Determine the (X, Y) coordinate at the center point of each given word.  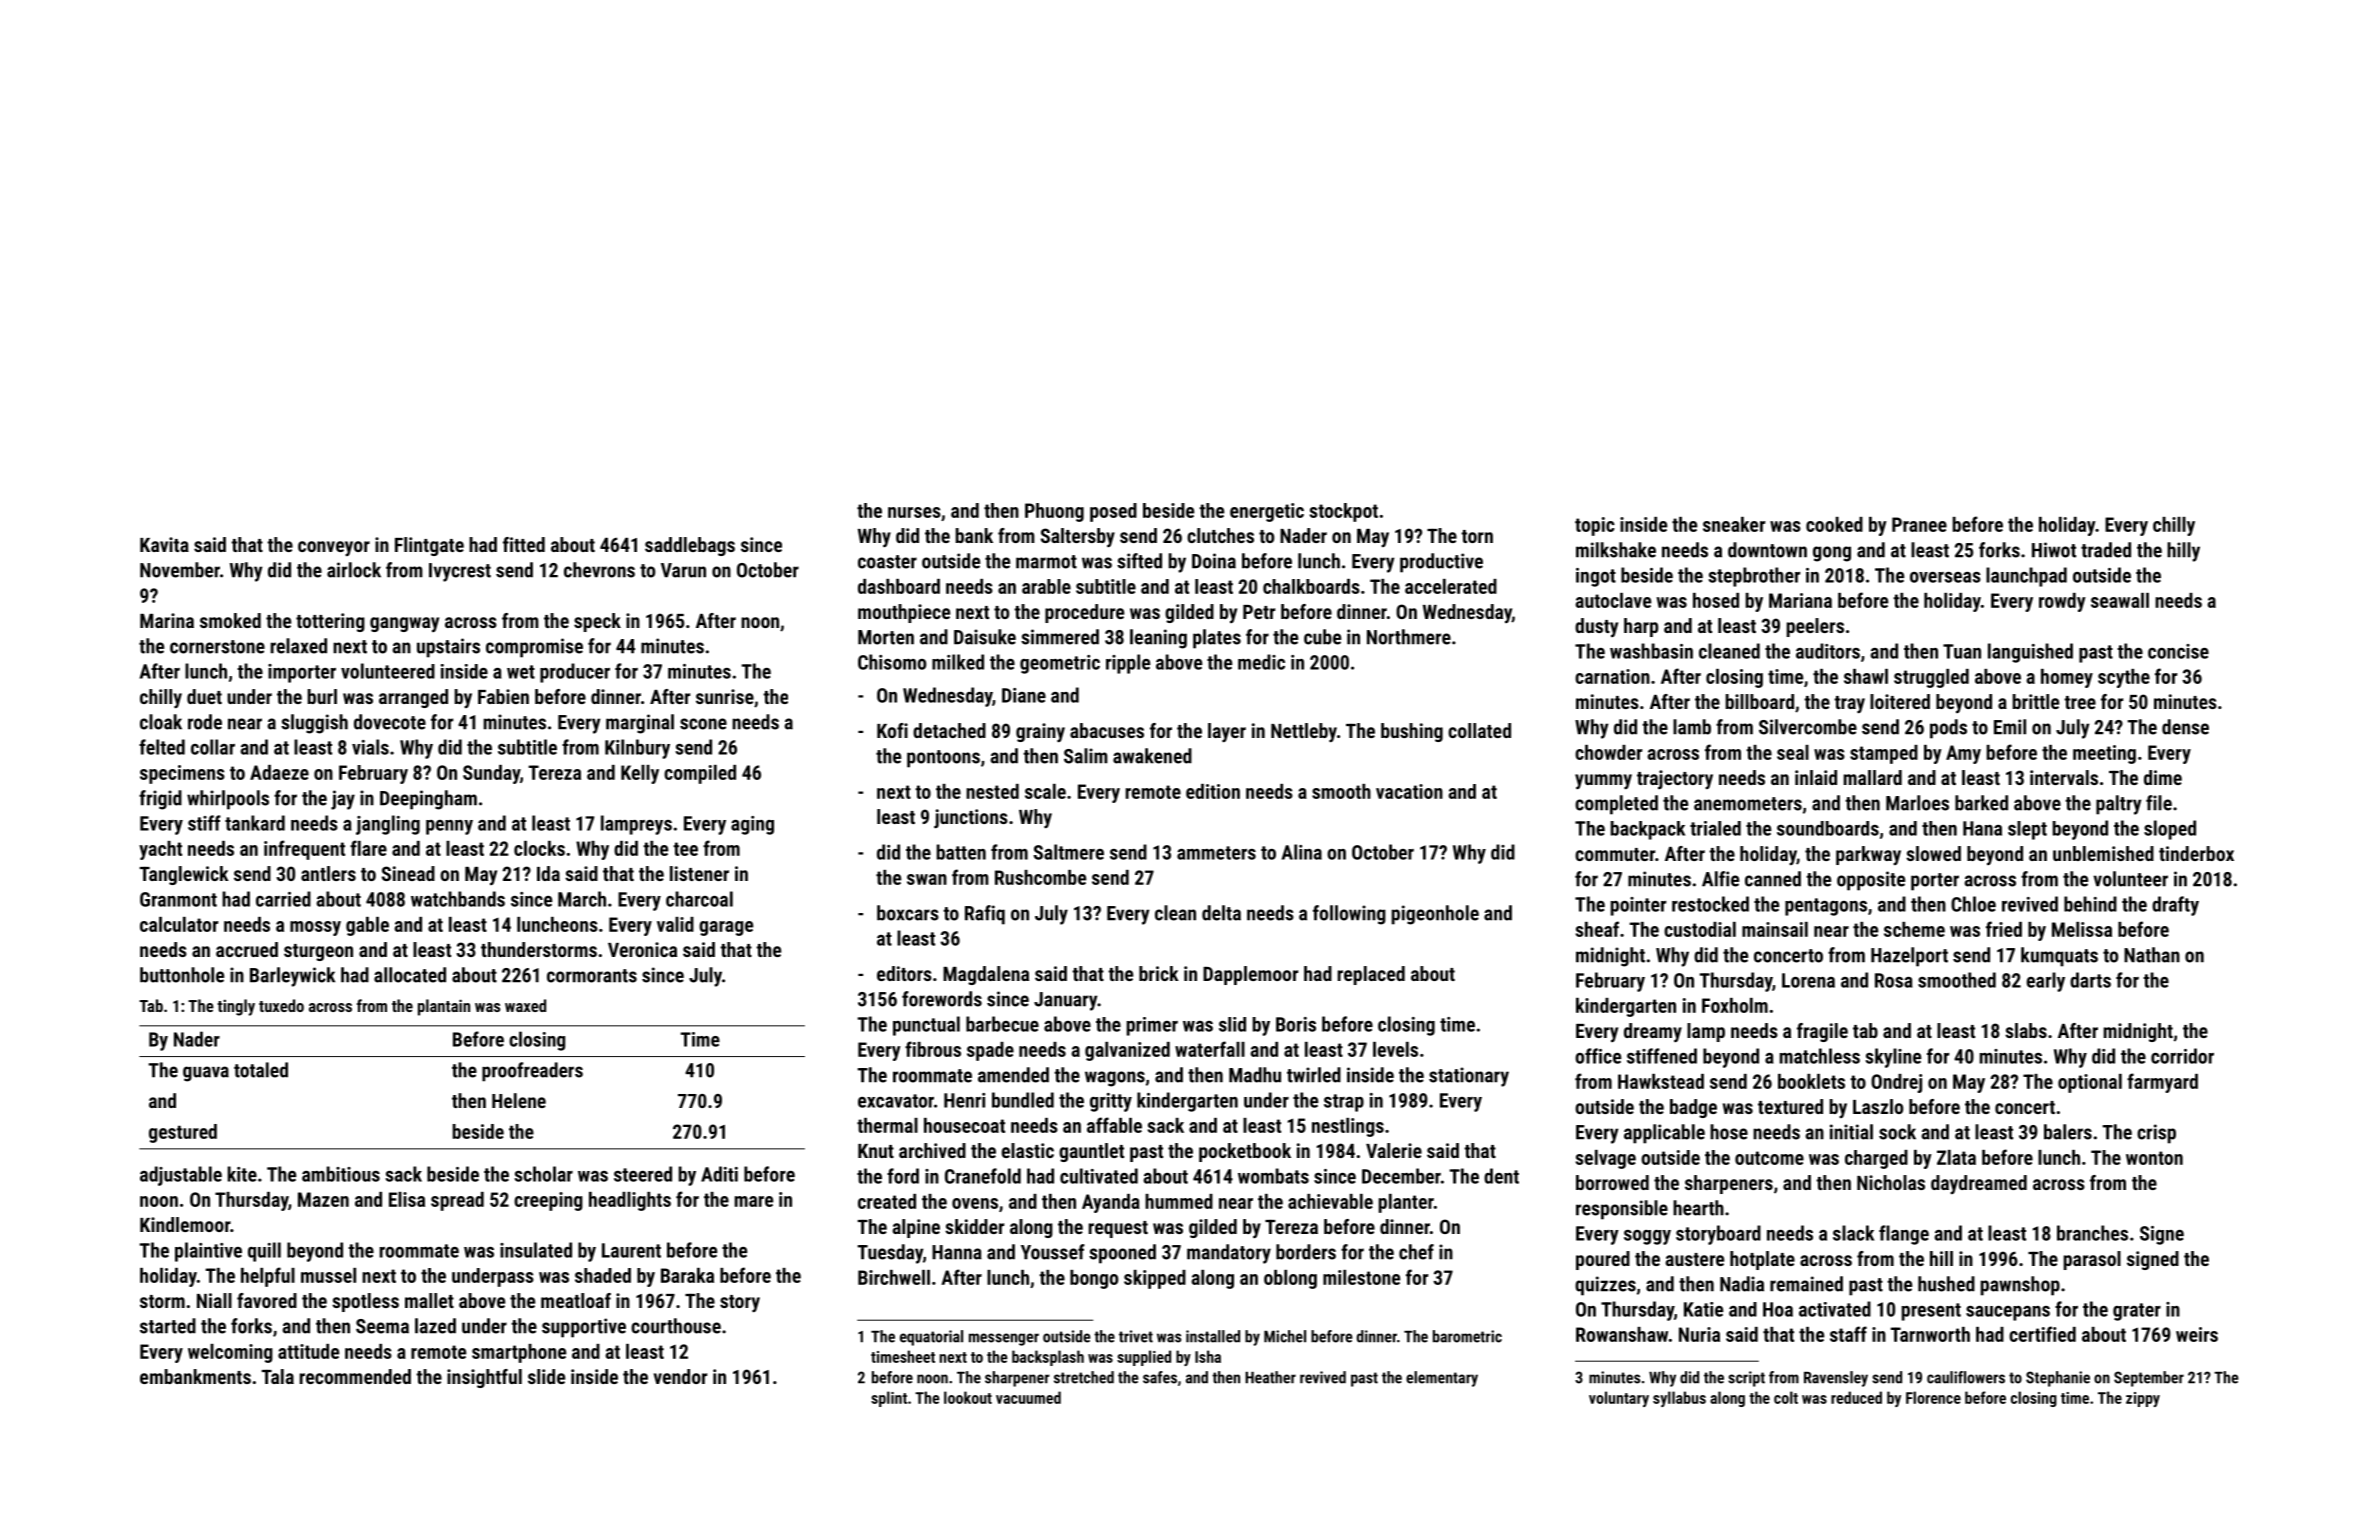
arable (1046, 586)
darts (2090, 980)
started (168, 1326)
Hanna (957, 1252)
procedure (1084, 613)
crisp (2156, 1134)
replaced (1371, 975)
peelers (1815, 627)
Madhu (1255, 1075)
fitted (524, 544)
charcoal (699, 899)
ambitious (341, 1174)
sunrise (725, 696)
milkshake (1616, 550)
